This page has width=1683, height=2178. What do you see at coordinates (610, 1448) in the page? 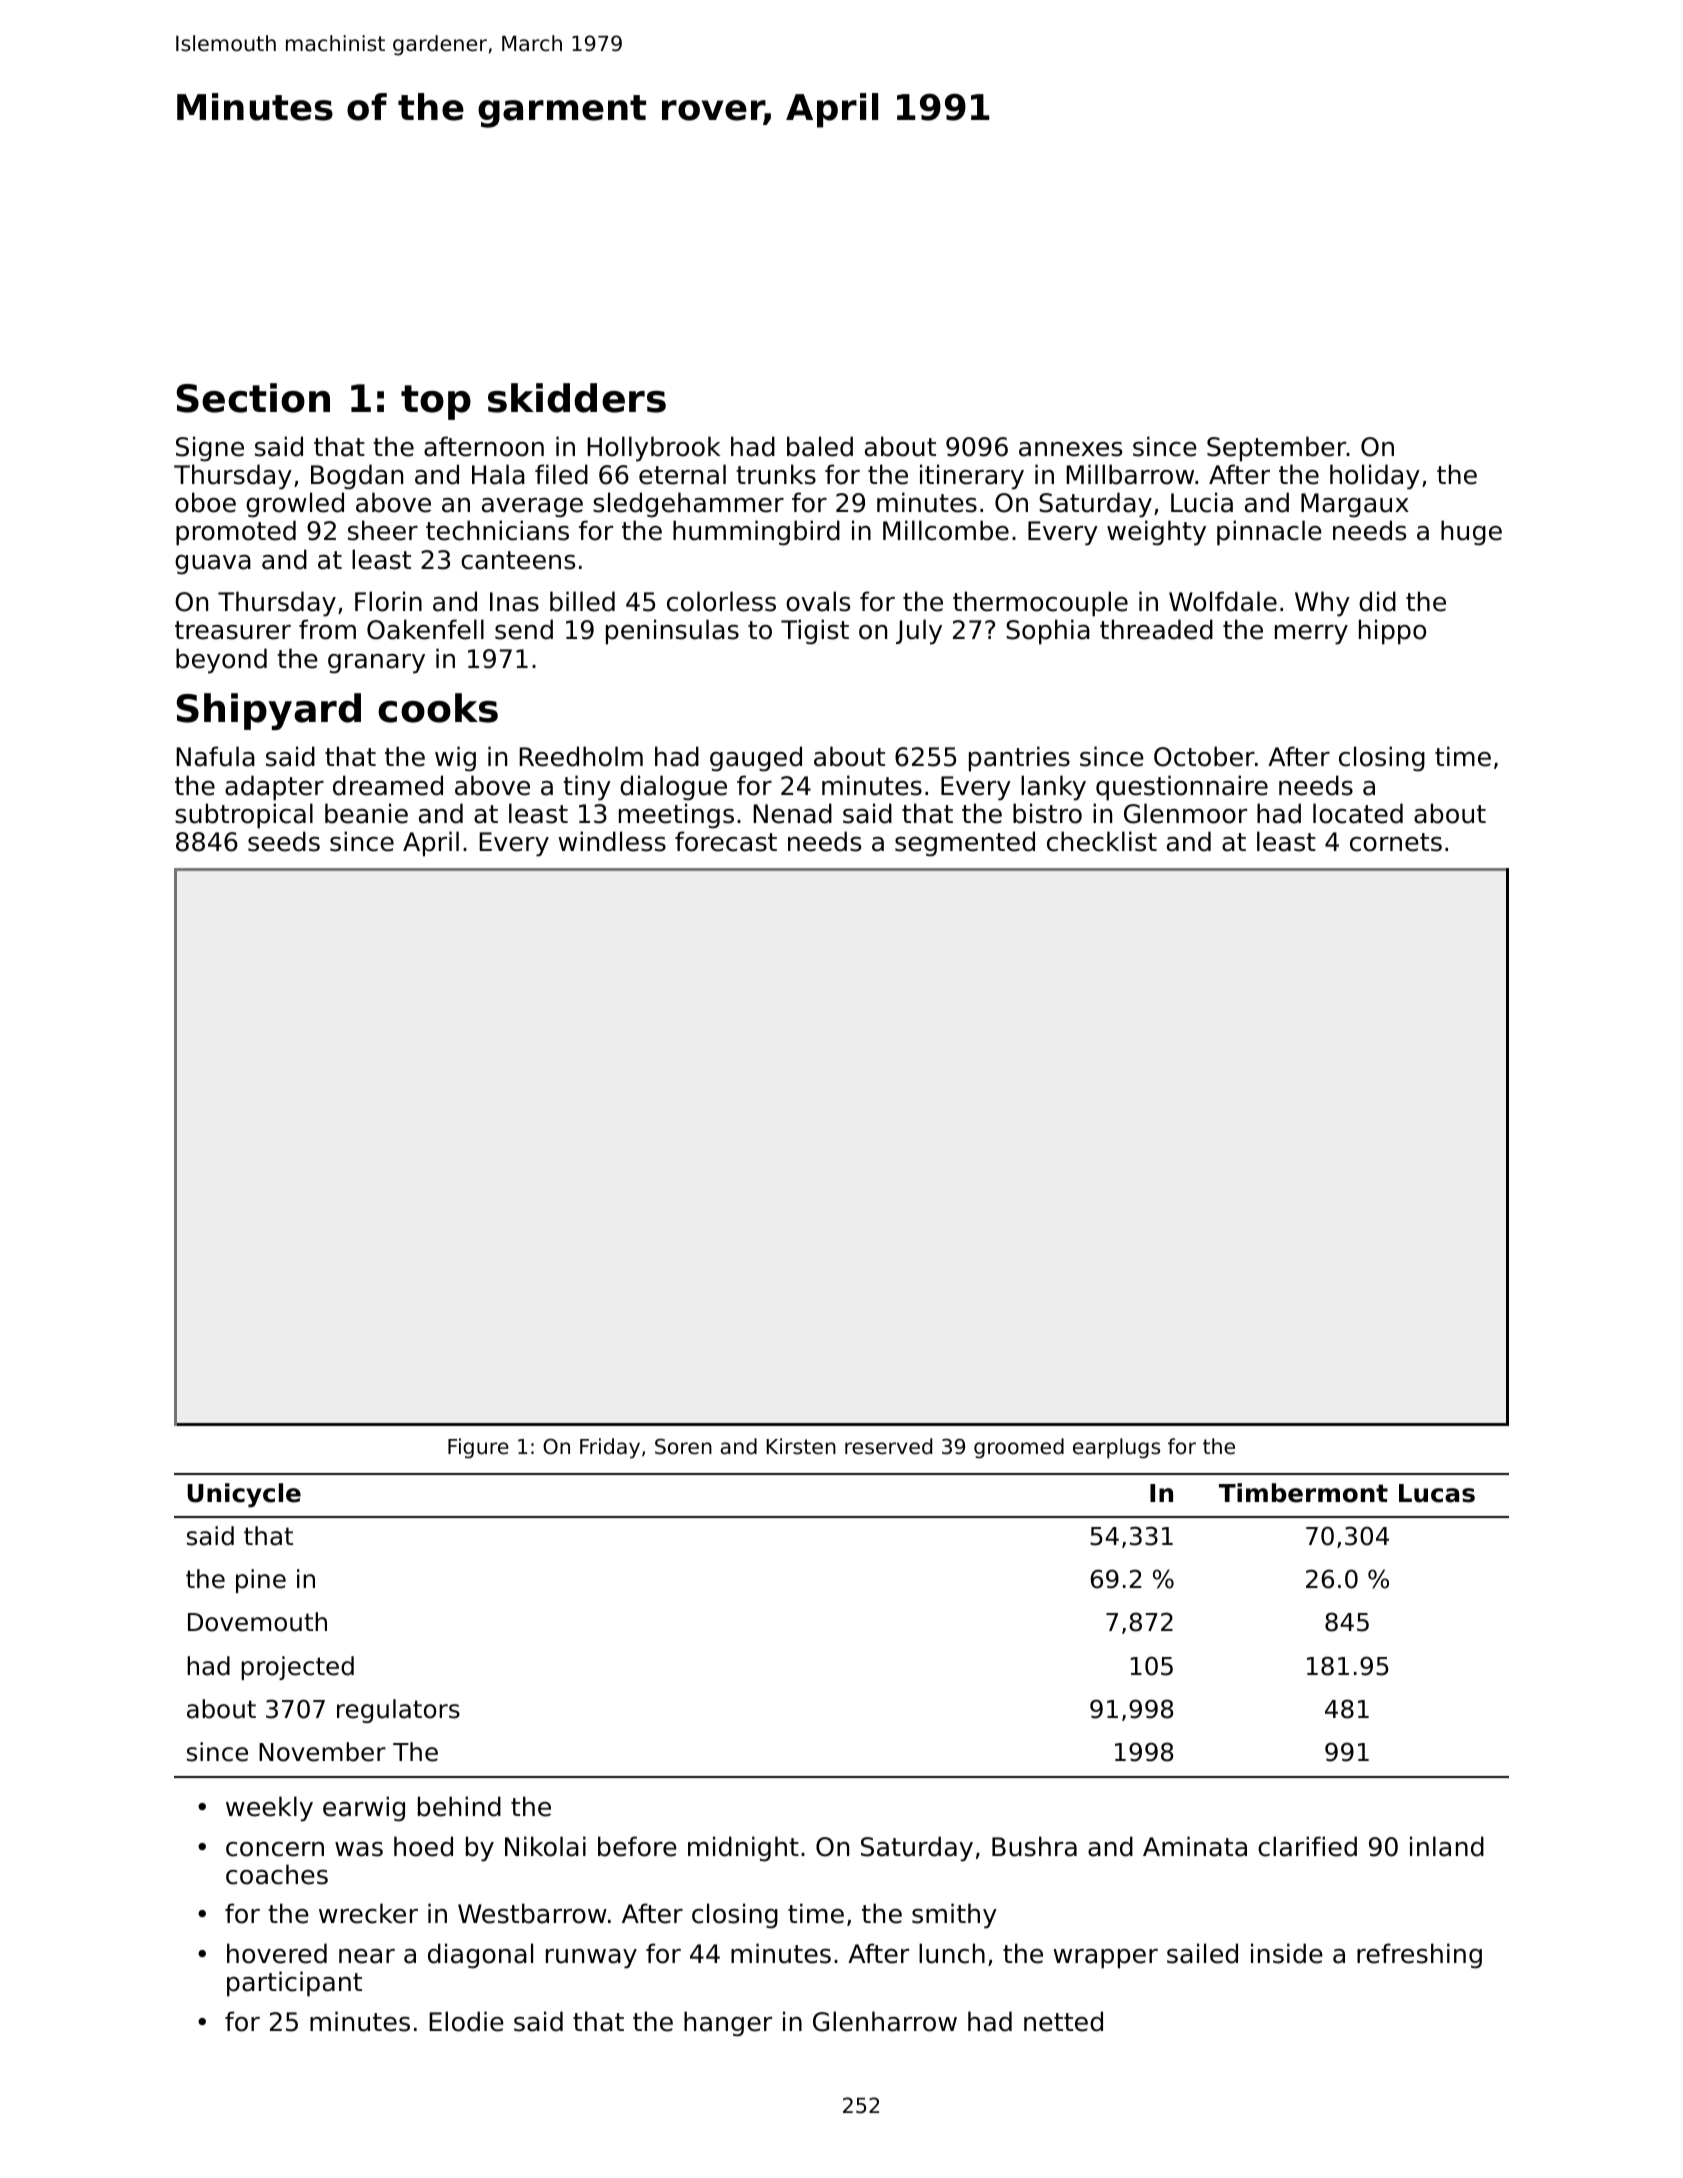
I see `Friday` at bounding box center [610, 1448].
